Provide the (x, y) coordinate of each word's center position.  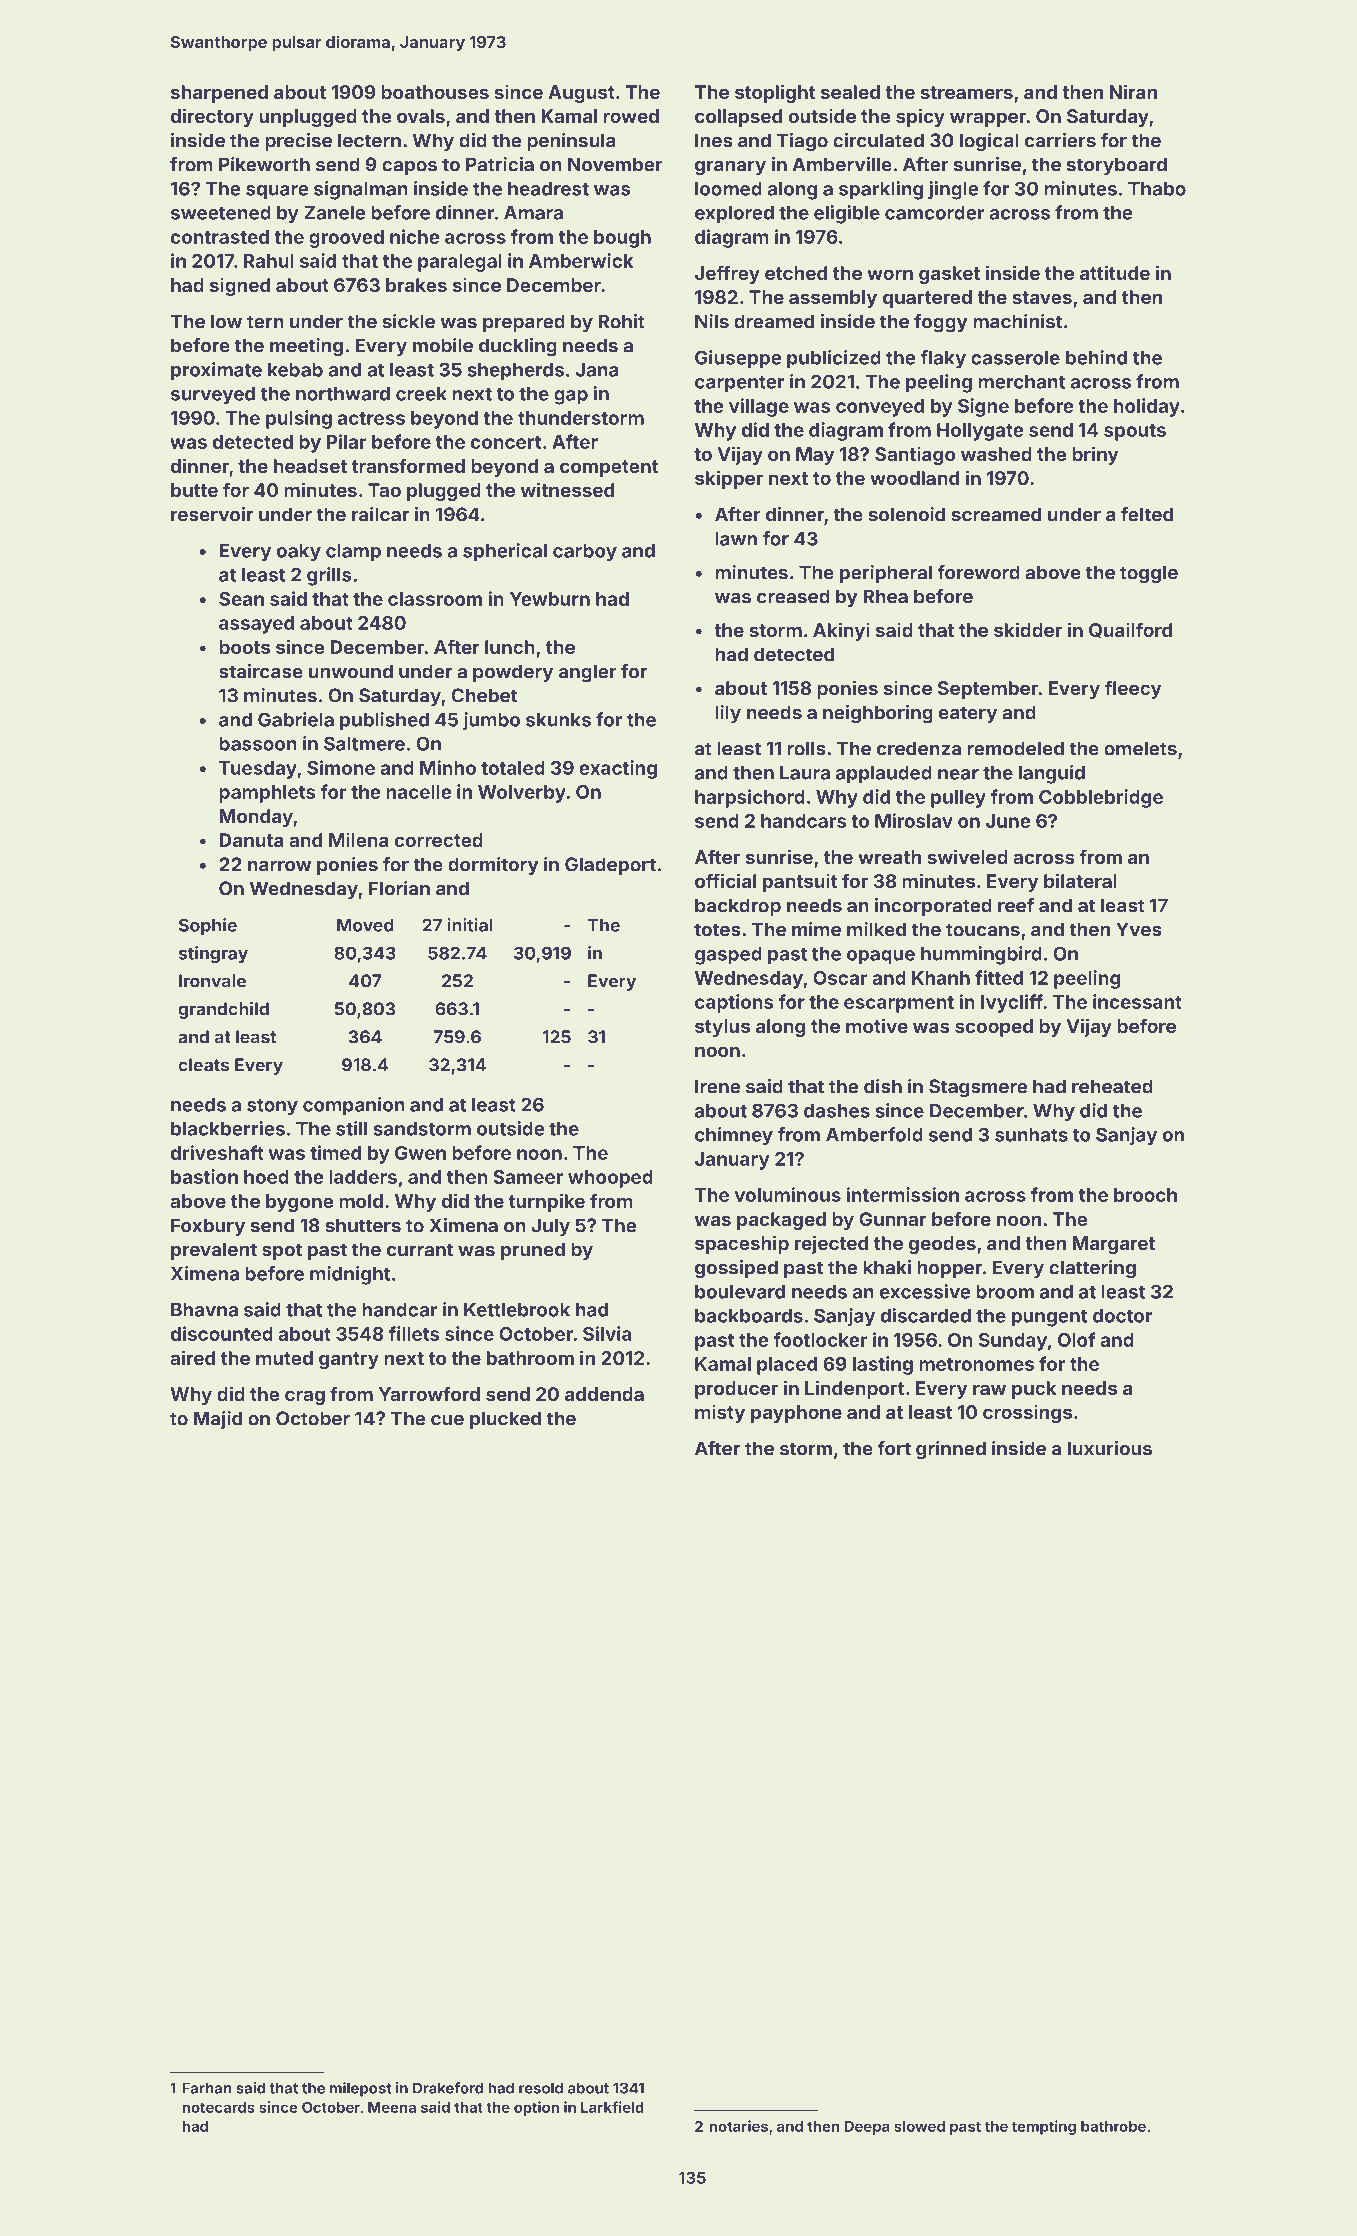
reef (1016, 905)
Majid (218, 1420)
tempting (1044, 2127)
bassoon (258, 744)
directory (212, 117)
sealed (850, 92)
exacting (618, 769)
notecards (218, 2107)
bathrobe (1113, 2126)
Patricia (500, 164)
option (536, 2108)
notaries (738, 2126)
